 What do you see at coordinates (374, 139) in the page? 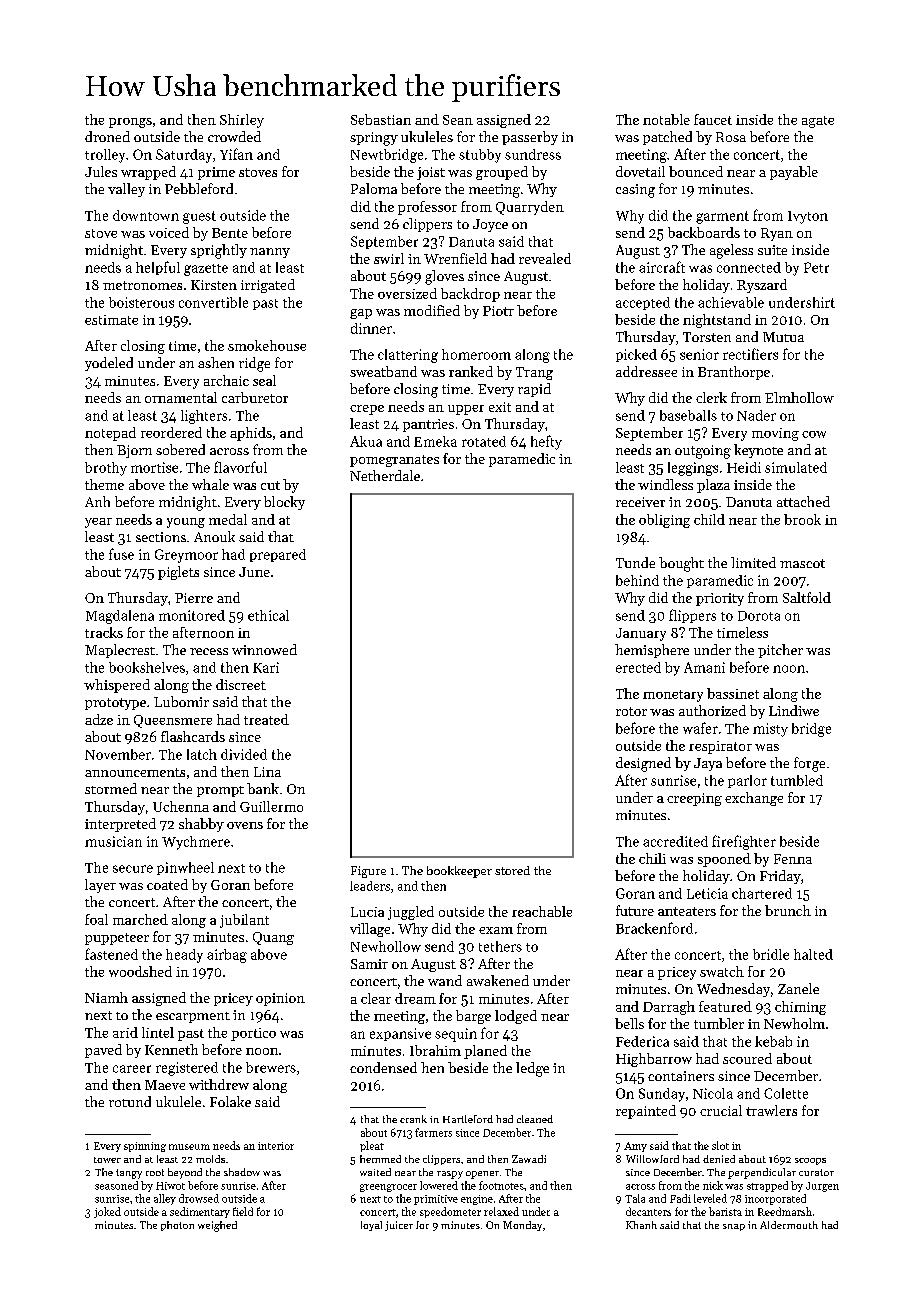
I see `springy` at bounding box center [374, 139].
